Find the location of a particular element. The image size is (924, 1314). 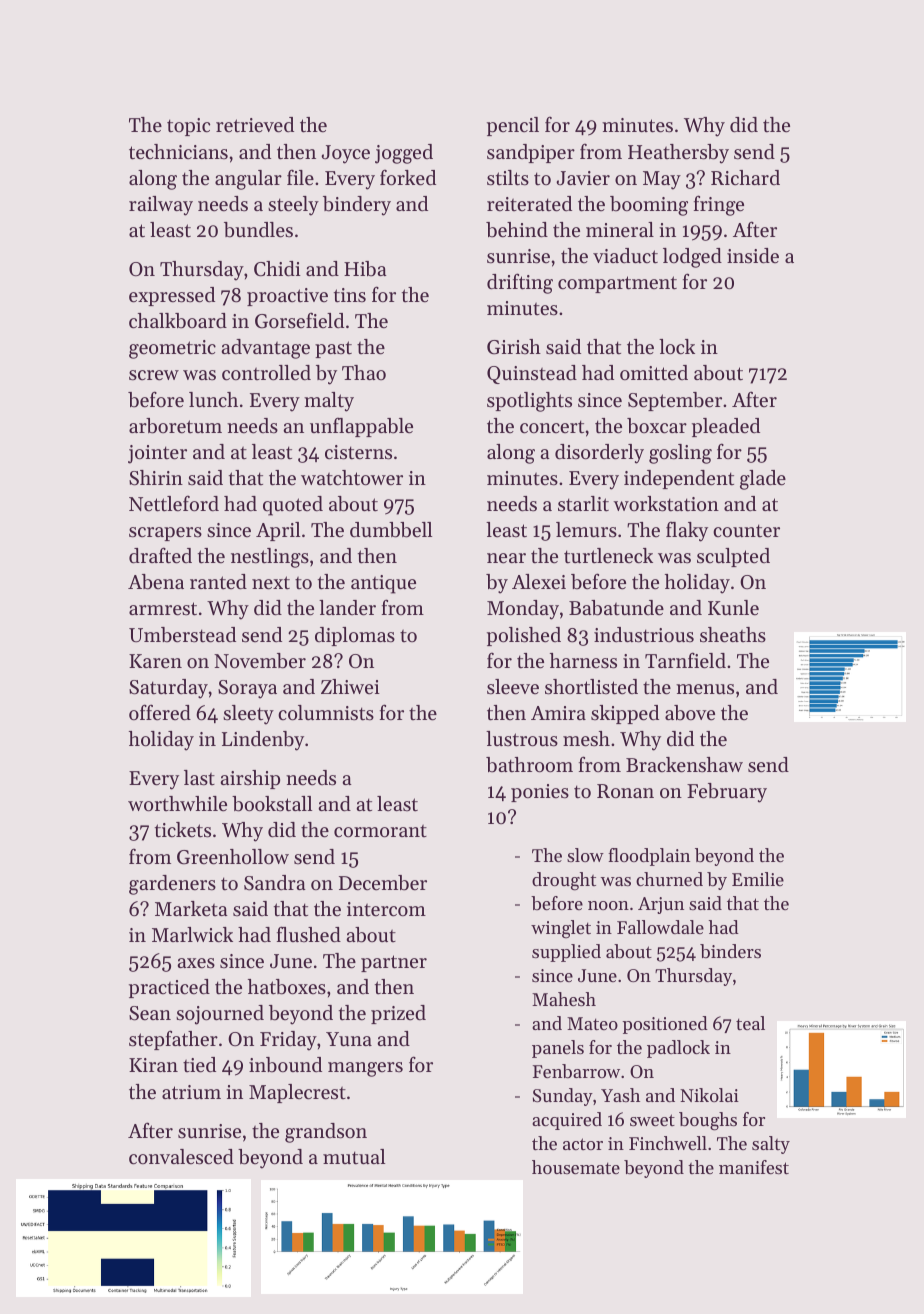

mutual is located at coordinates (354, 1157).
